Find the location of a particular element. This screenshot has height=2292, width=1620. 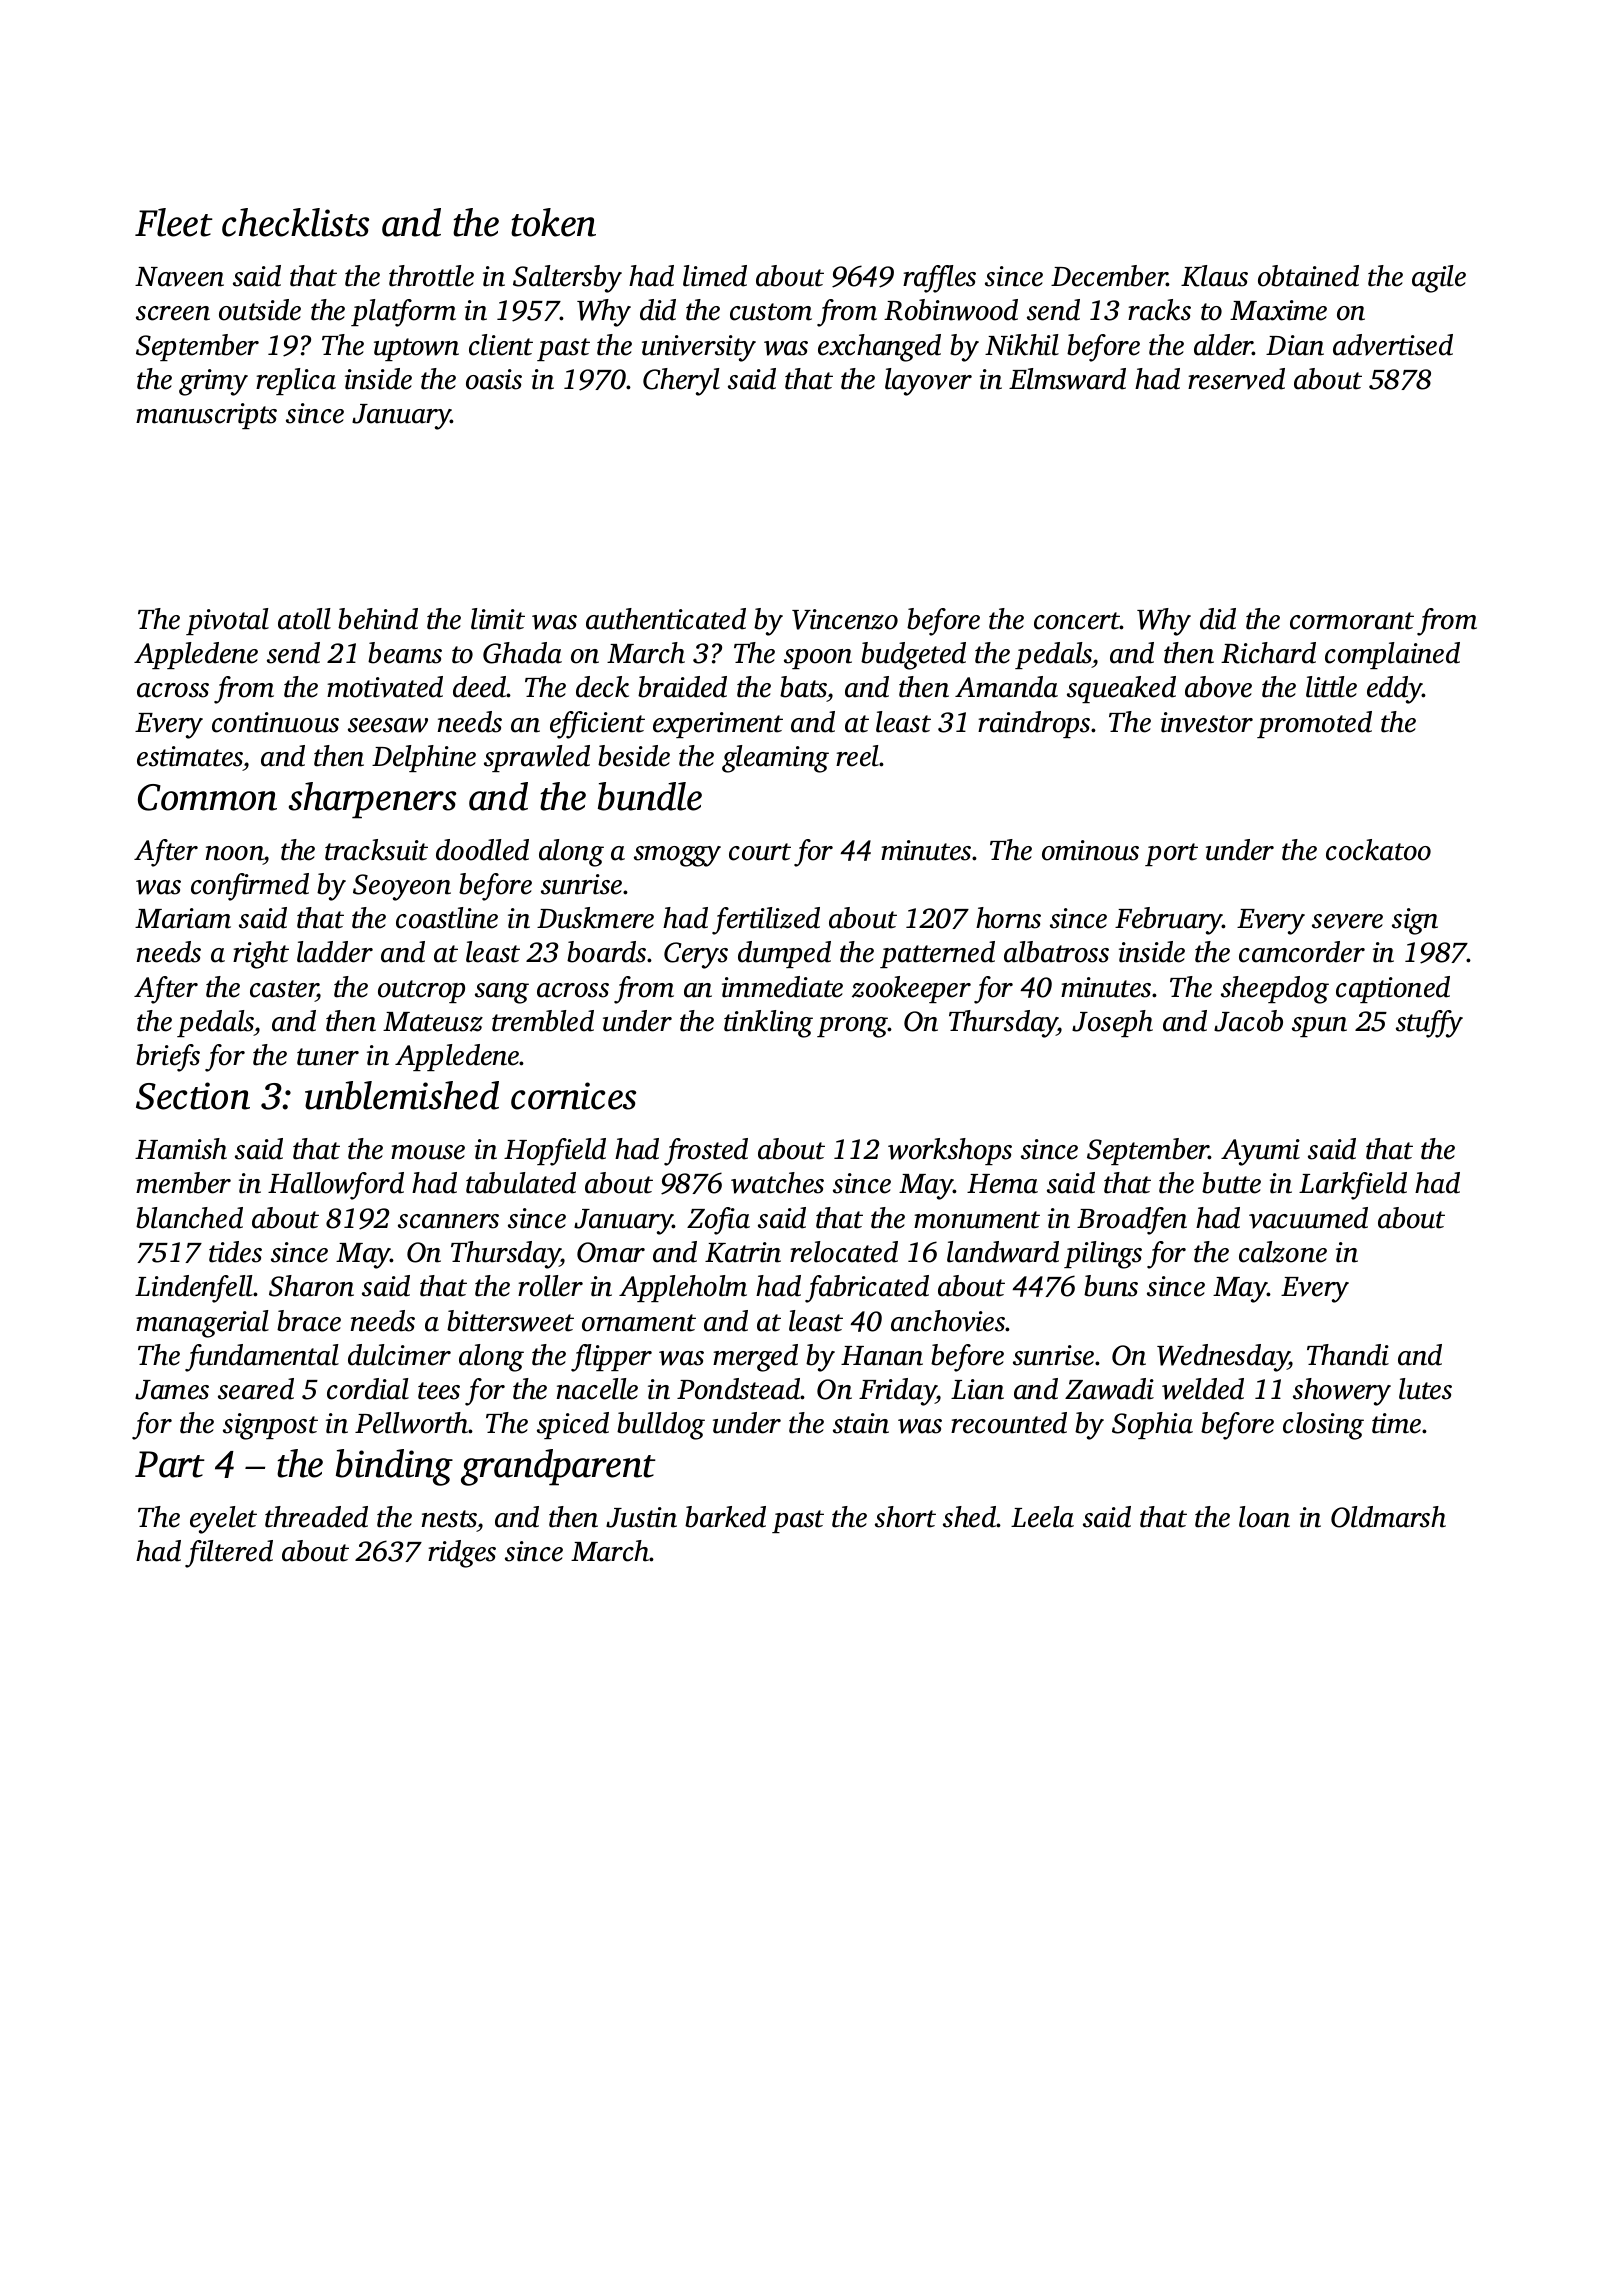

Section is located at coordinates (193, 1096).
